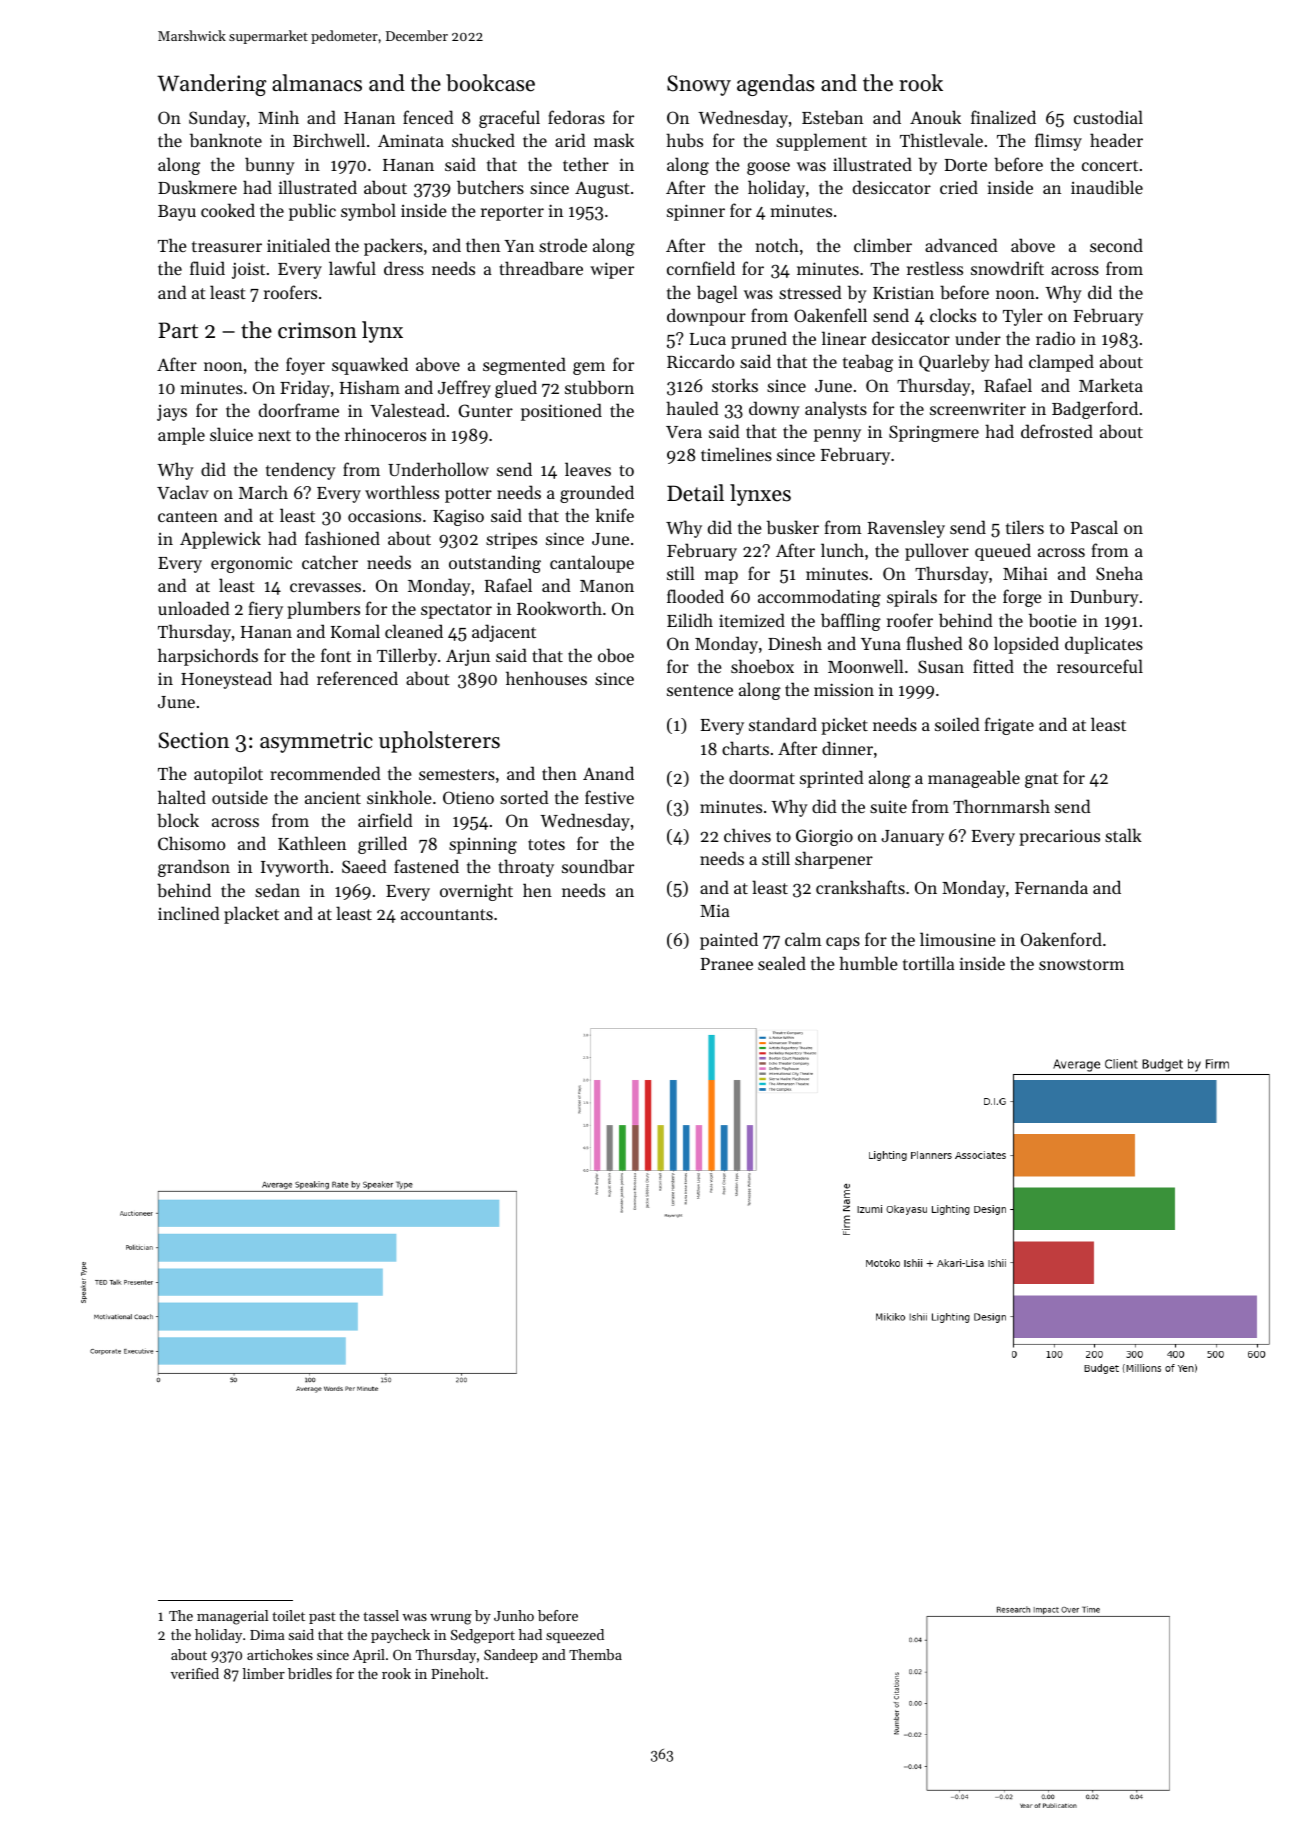 The image size is (1301, 1840). Describe the element at coordinates (607, 586) in the image. I see `Manon` at that location.
